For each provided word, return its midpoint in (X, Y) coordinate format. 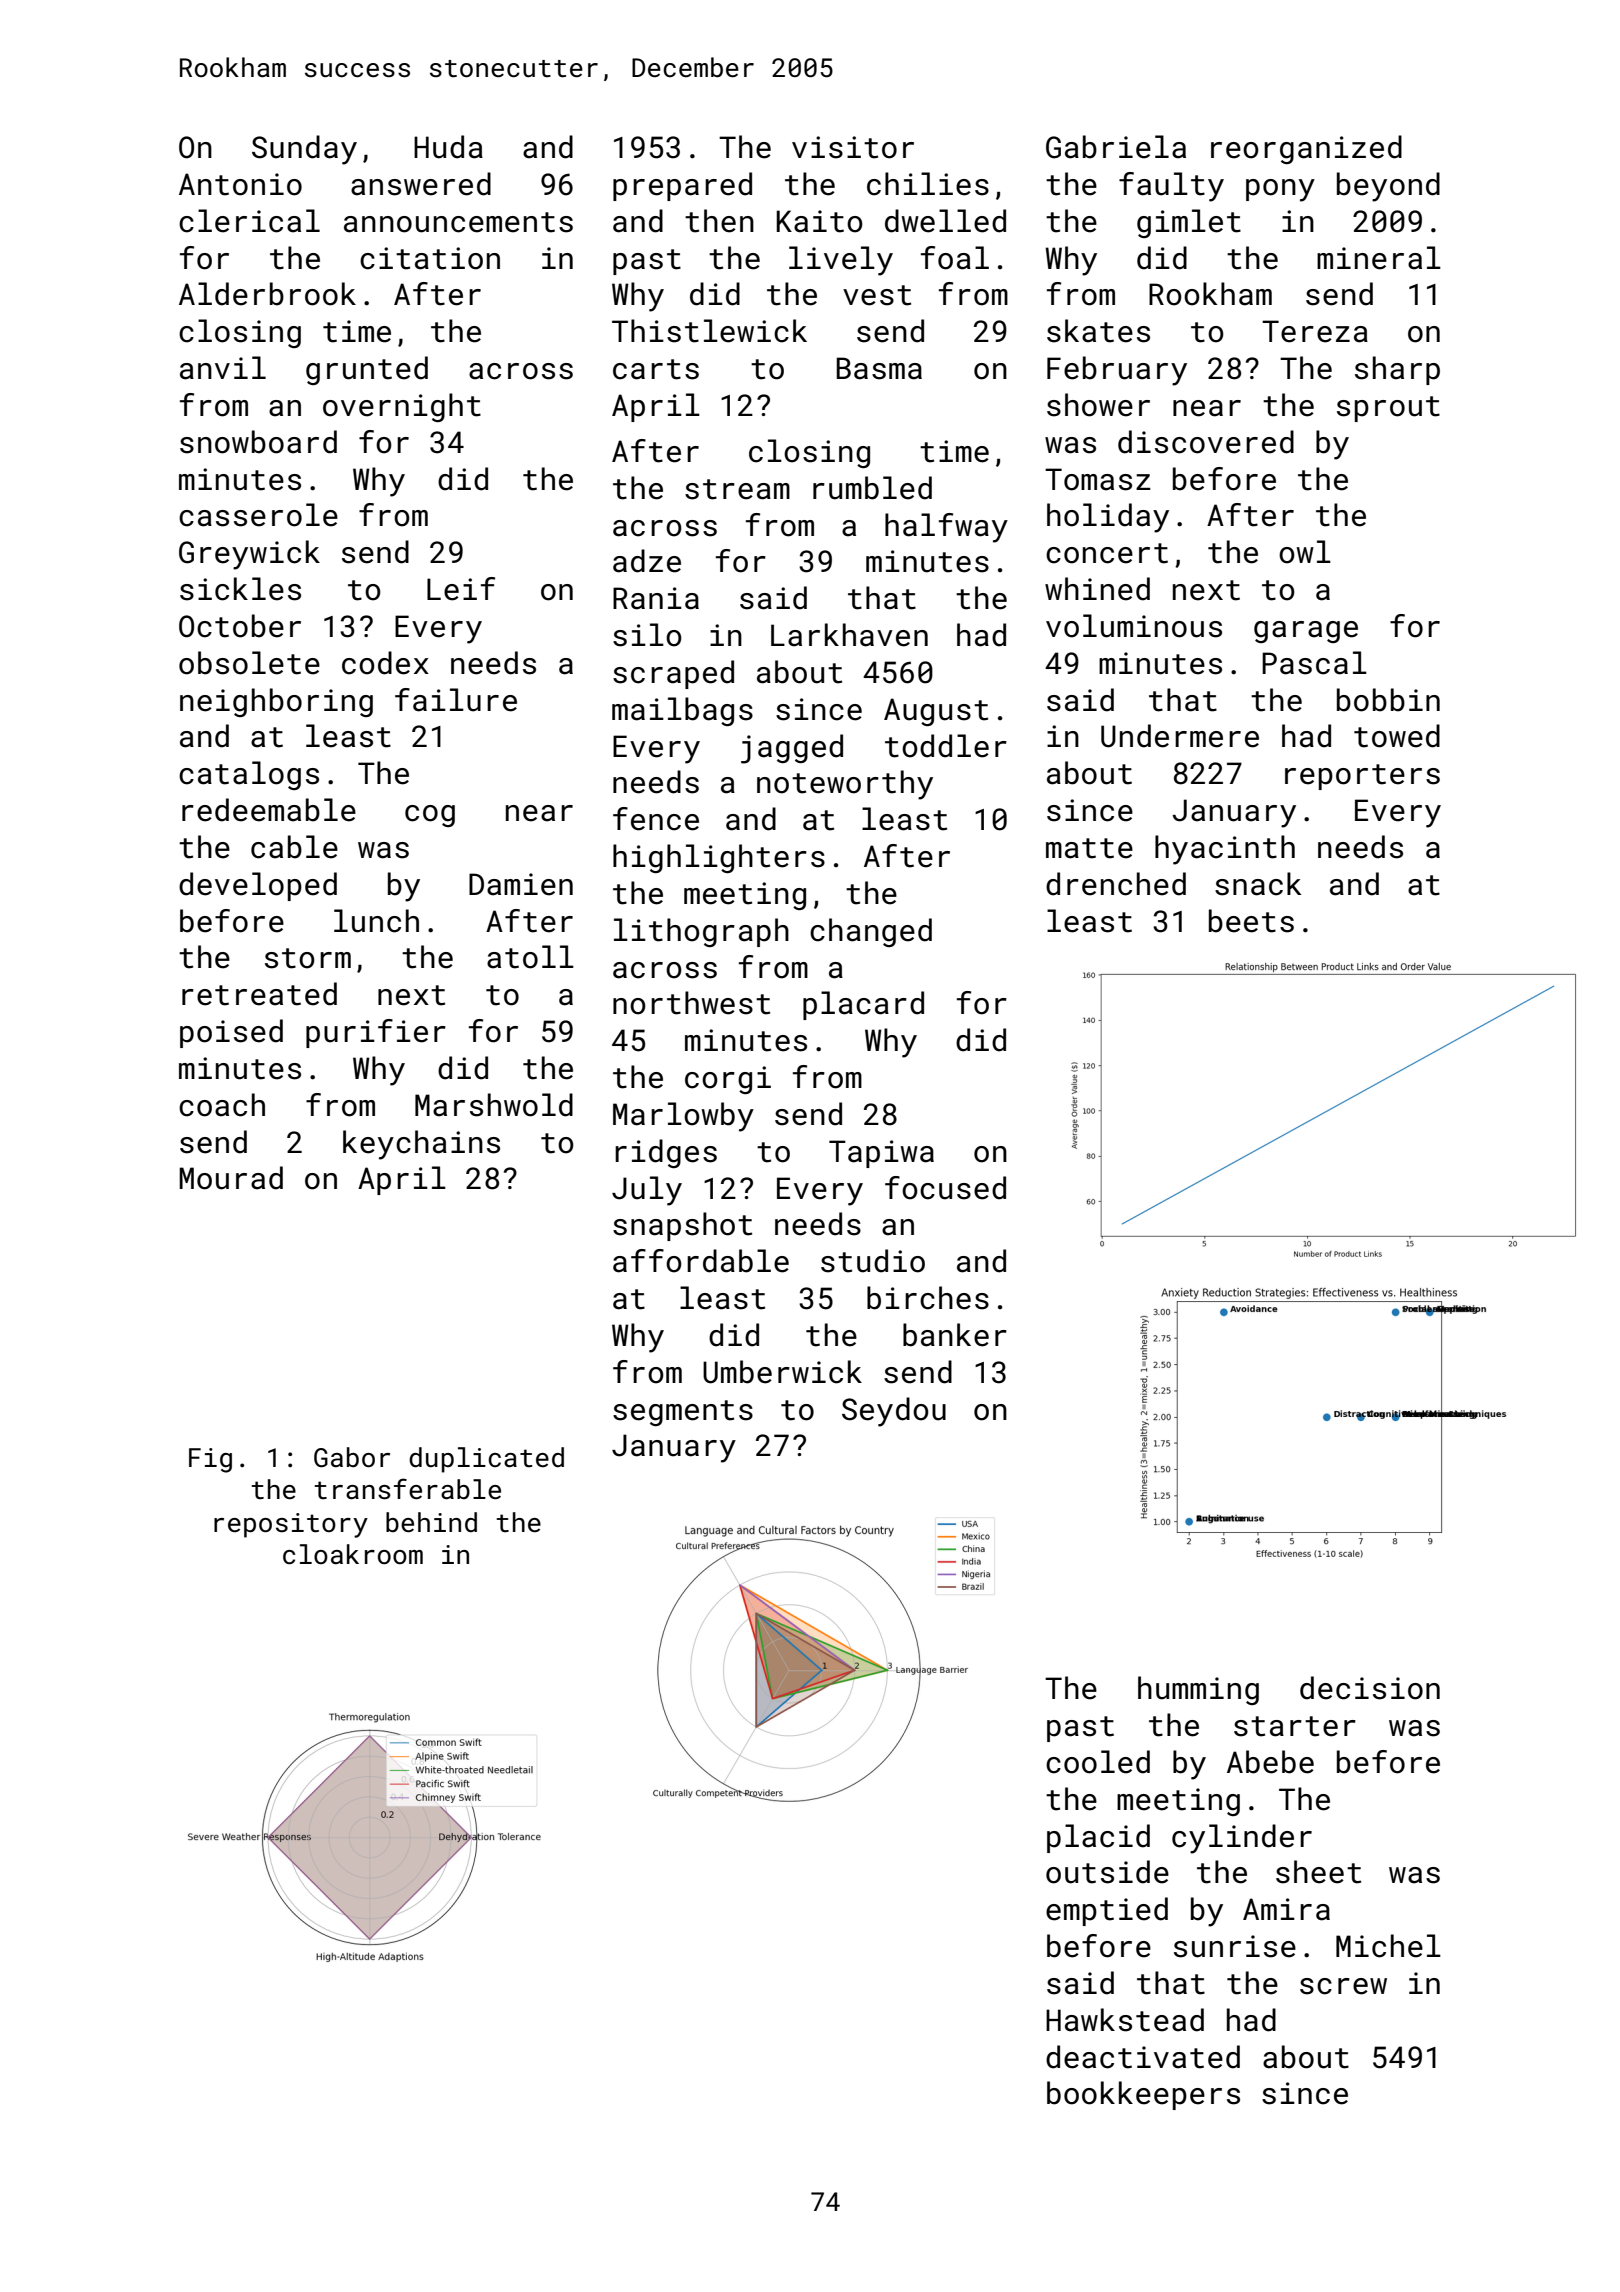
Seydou (894, 1412)
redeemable (269, 810)
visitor (853, 147)
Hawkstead (1125, 2020)
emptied (1107, 1911)
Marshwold (494, 1105)
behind (431, 1522)
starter (1295, 1726)
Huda (448, 147)
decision (1370, 1688)
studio (873, 1261)
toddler (946, 746)
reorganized (1306, 149)
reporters (1362, 777)
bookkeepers (1143, 2095)
